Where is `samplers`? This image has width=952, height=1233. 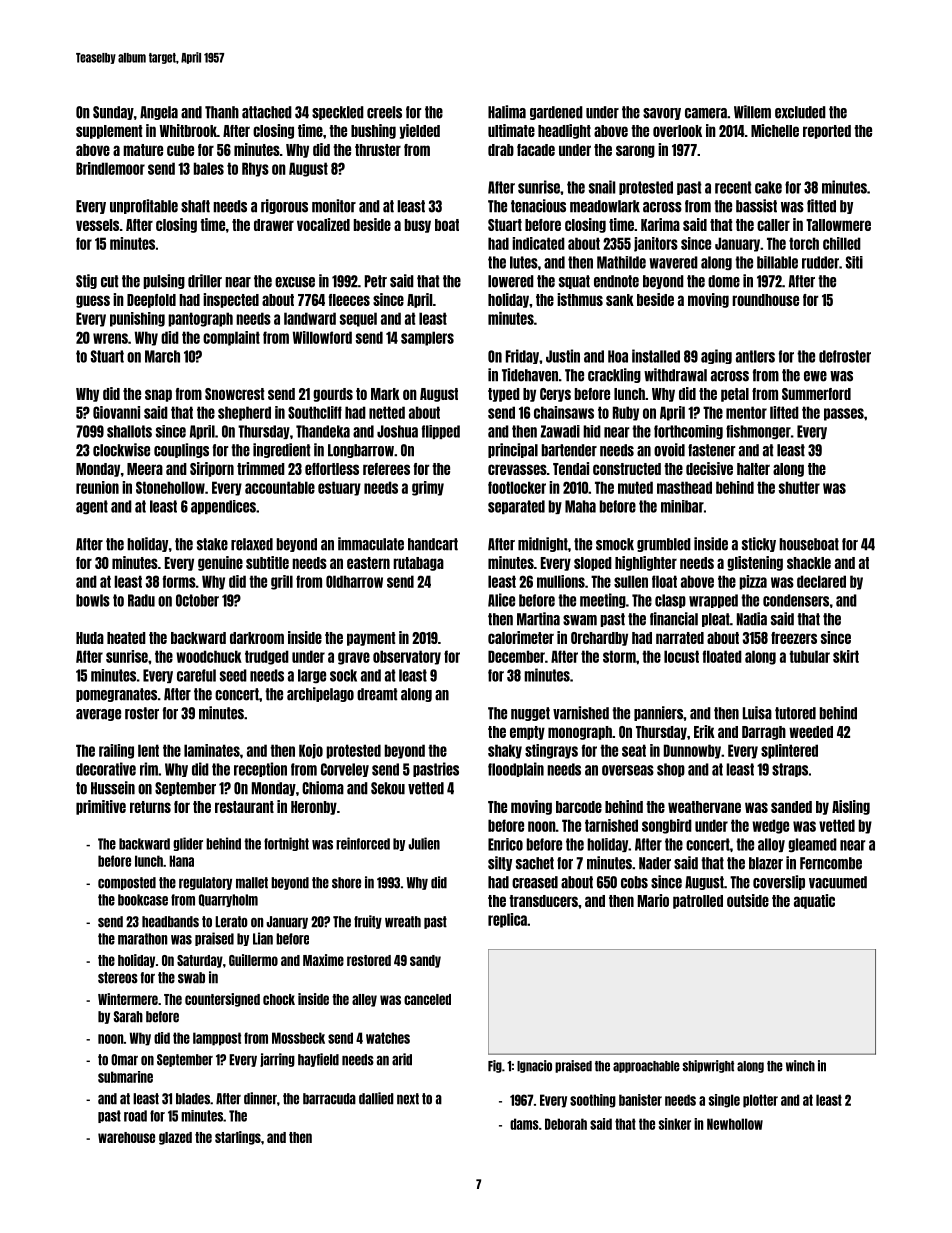 samplers is located at coordinates (427, 338).
